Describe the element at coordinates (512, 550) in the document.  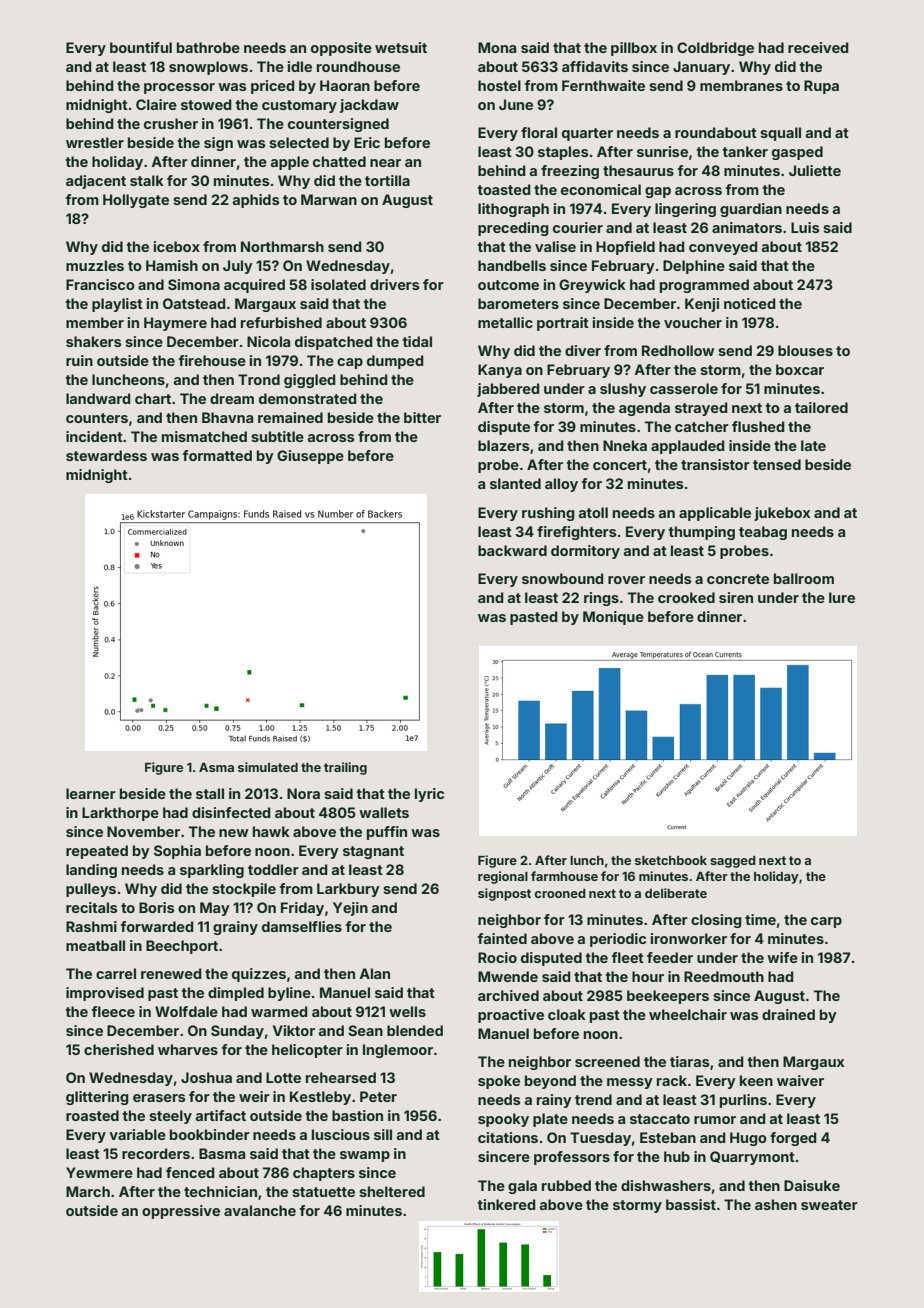
I see `backward` at that location.
